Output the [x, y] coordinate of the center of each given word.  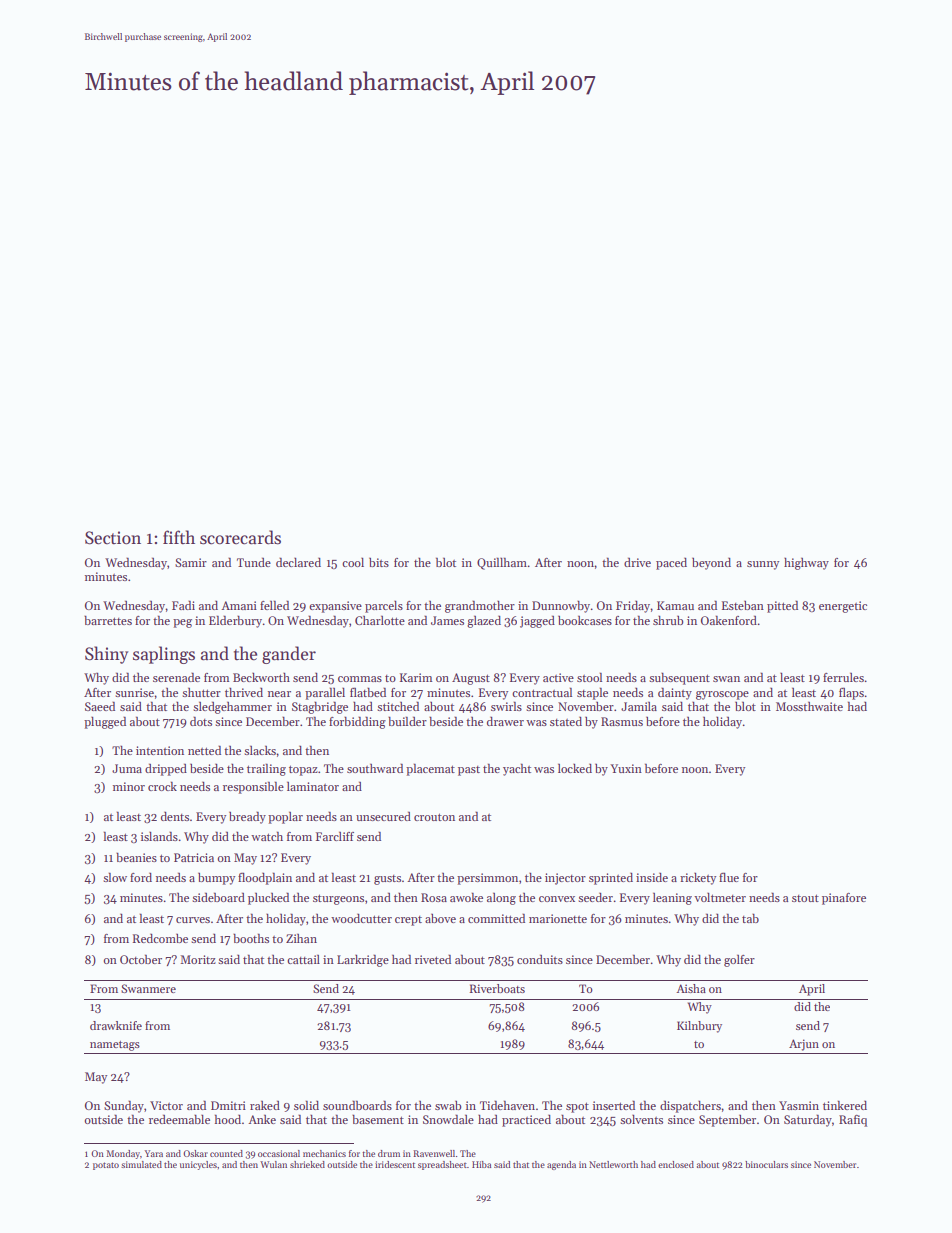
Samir [191, 562]
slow [115, 877]
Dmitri [228, 1105]
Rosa [434, 897]
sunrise [134, 692]
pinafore [844, 899]
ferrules [843, 677]
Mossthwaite [809, 706]
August [471, 679]
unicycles [198, 1165]
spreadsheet [442, 1165]
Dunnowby [561, 606]
